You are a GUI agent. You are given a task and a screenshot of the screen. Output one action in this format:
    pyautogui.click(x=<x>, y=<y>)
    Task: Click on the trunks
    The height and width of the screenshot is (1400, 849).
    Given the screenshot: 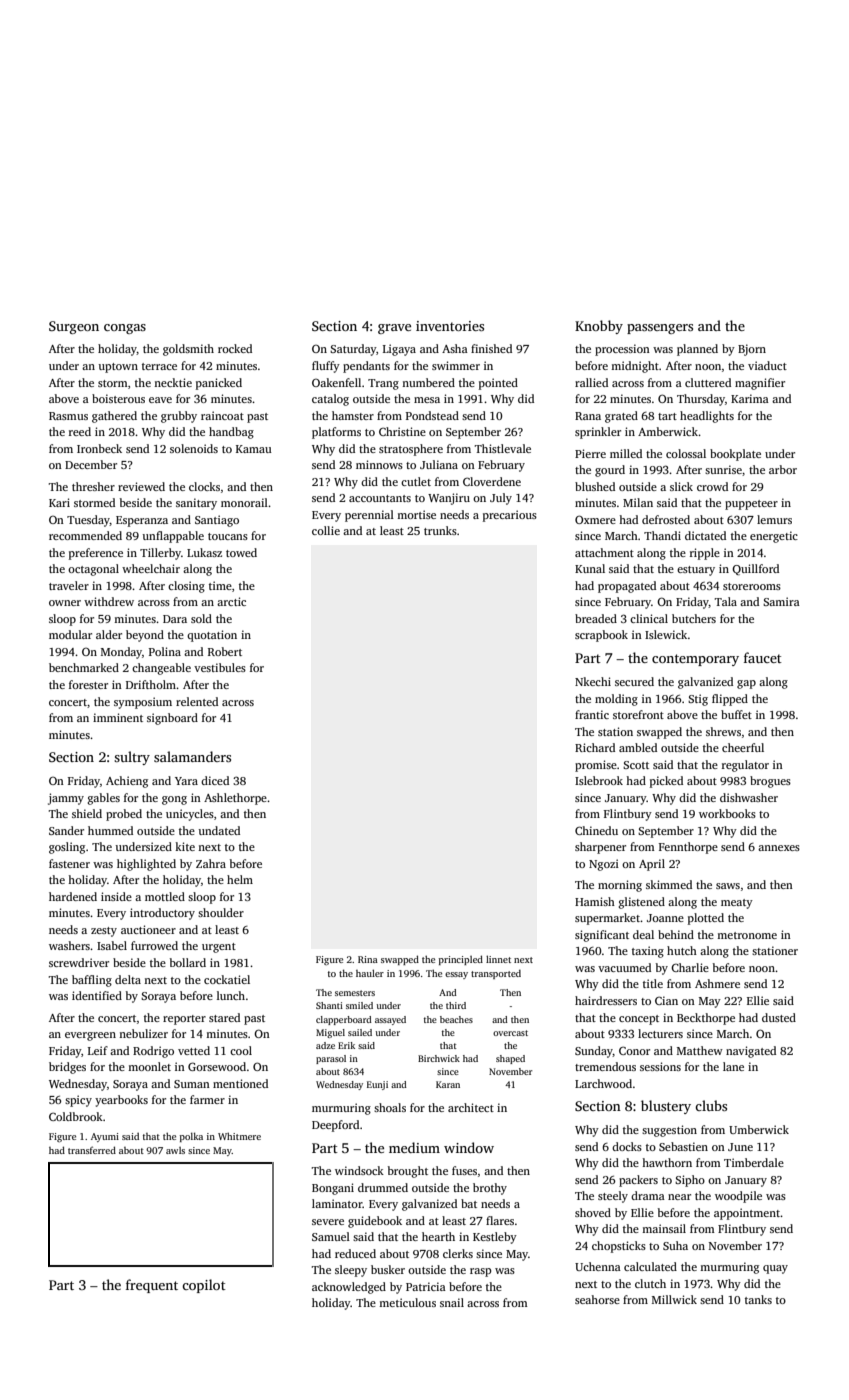 What is the action you would take?
    pyautogui.click(x=440, y=530)
